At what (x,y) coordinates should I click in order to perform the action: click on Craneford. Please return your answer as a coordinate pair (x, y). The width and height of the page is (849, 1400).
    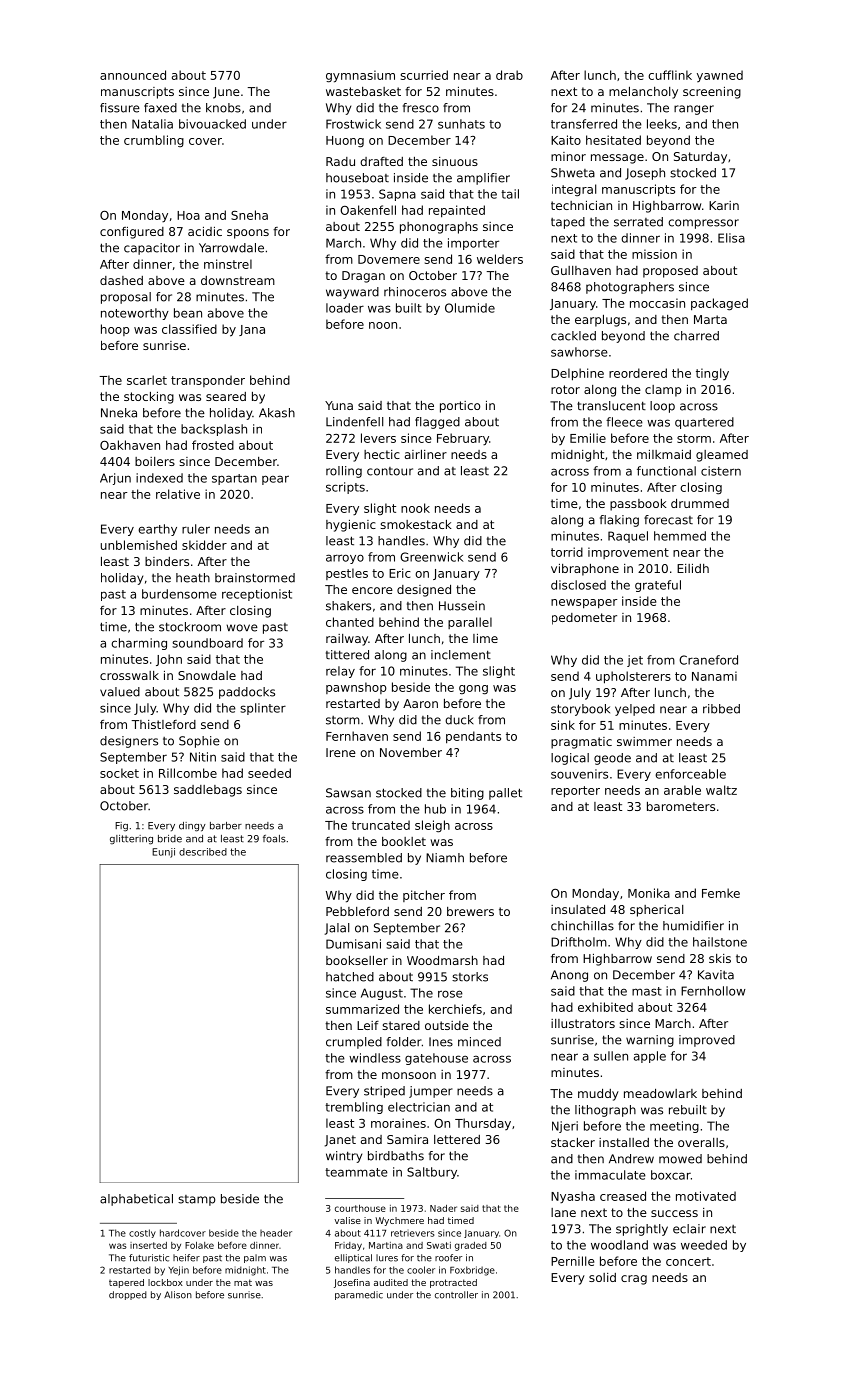
    Looking at the image, I should click on (708, 660).
